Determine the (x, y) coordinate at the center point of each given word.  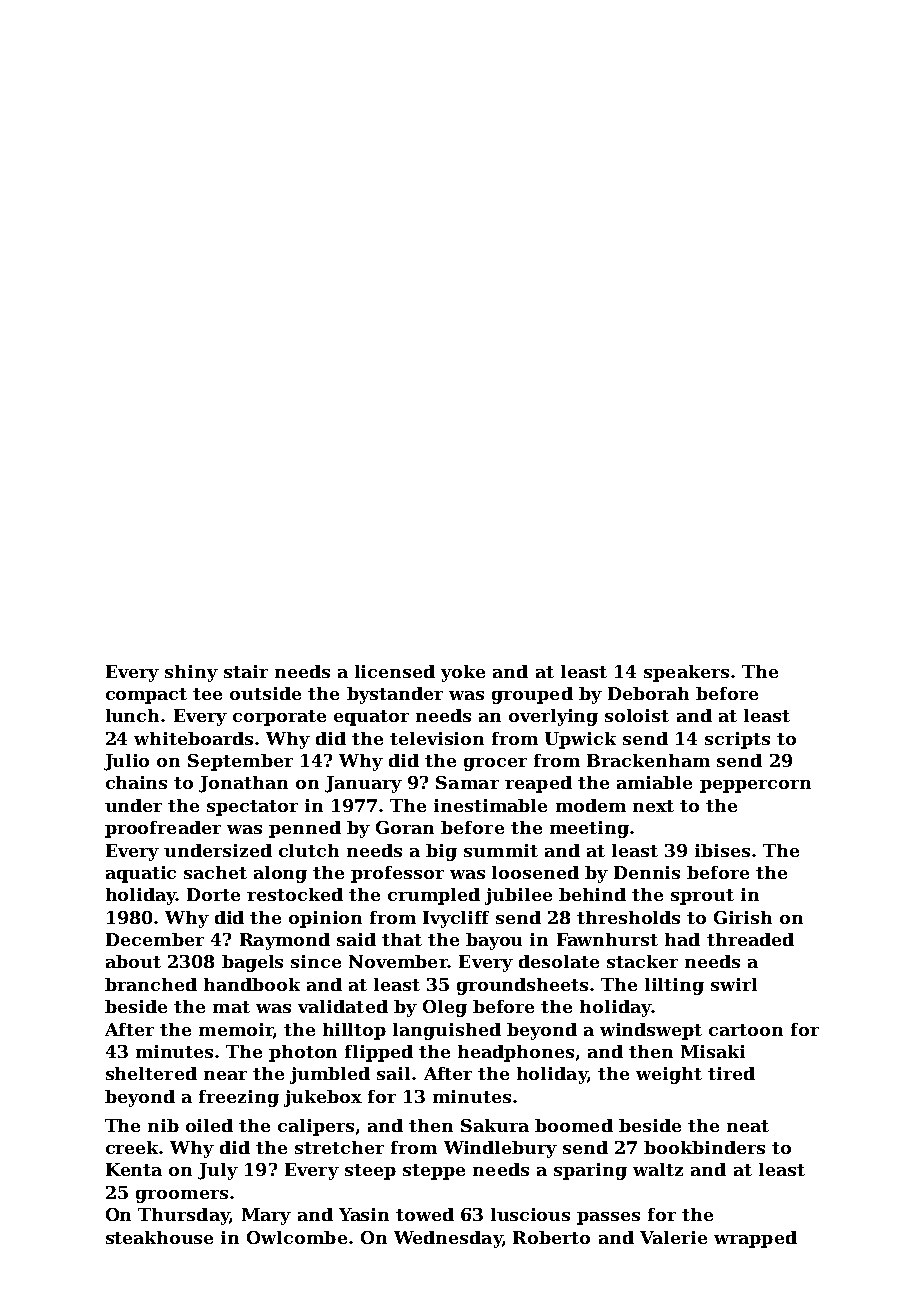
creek (133, 1147)
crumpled (434, 896)
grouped (532, 695)
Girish (743, 917)
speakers (686, 673)
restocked (295, 894)
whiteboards (195, 738)
